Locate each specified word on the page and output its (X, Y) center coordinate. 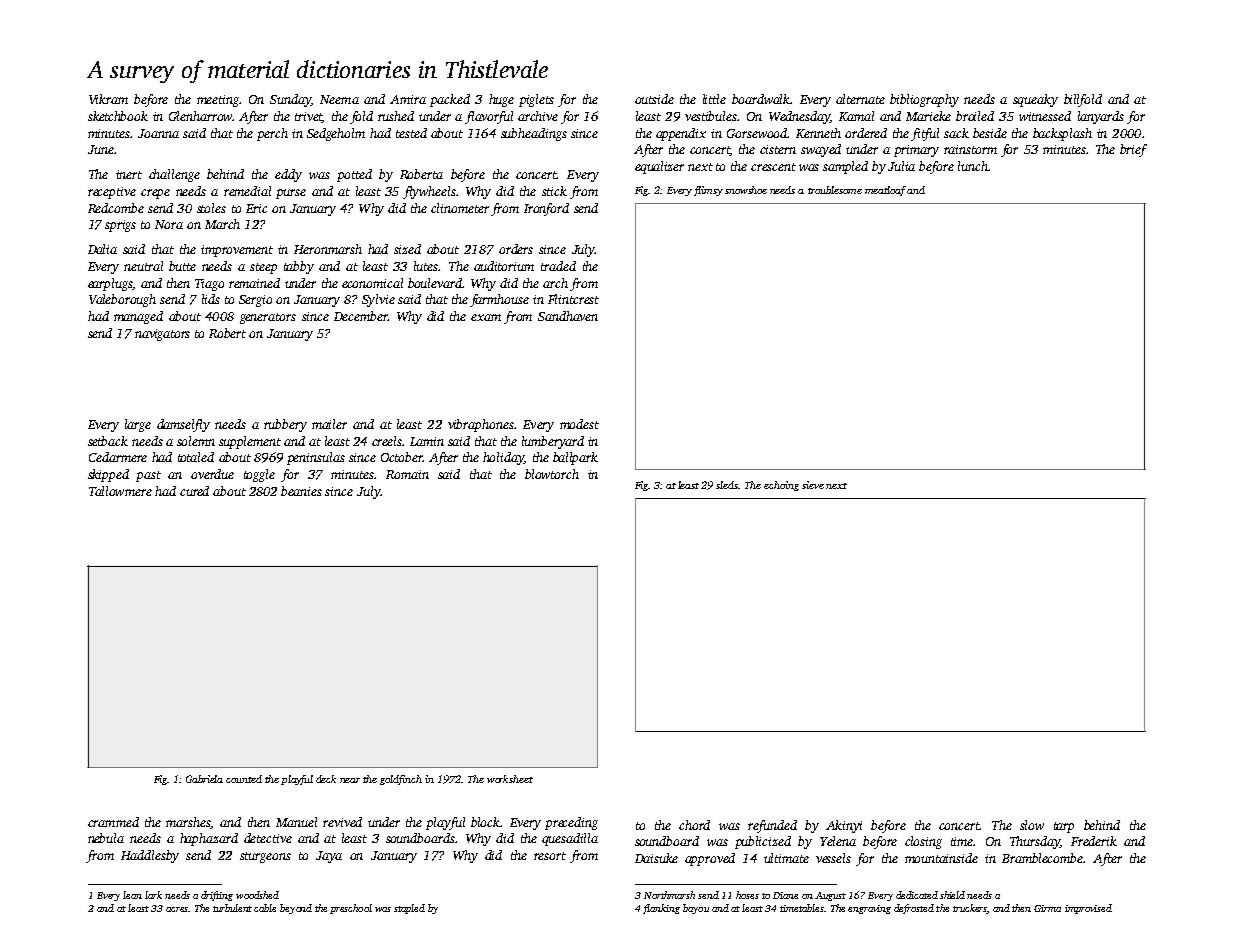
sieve (813, 485)
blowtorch (552, 474)
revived (342, 822)
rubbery (285, 425)
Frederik (1094, 841)
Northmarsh (669, 895)
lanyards (1101, 117)
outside (654, 99)
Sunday (290, 100)
